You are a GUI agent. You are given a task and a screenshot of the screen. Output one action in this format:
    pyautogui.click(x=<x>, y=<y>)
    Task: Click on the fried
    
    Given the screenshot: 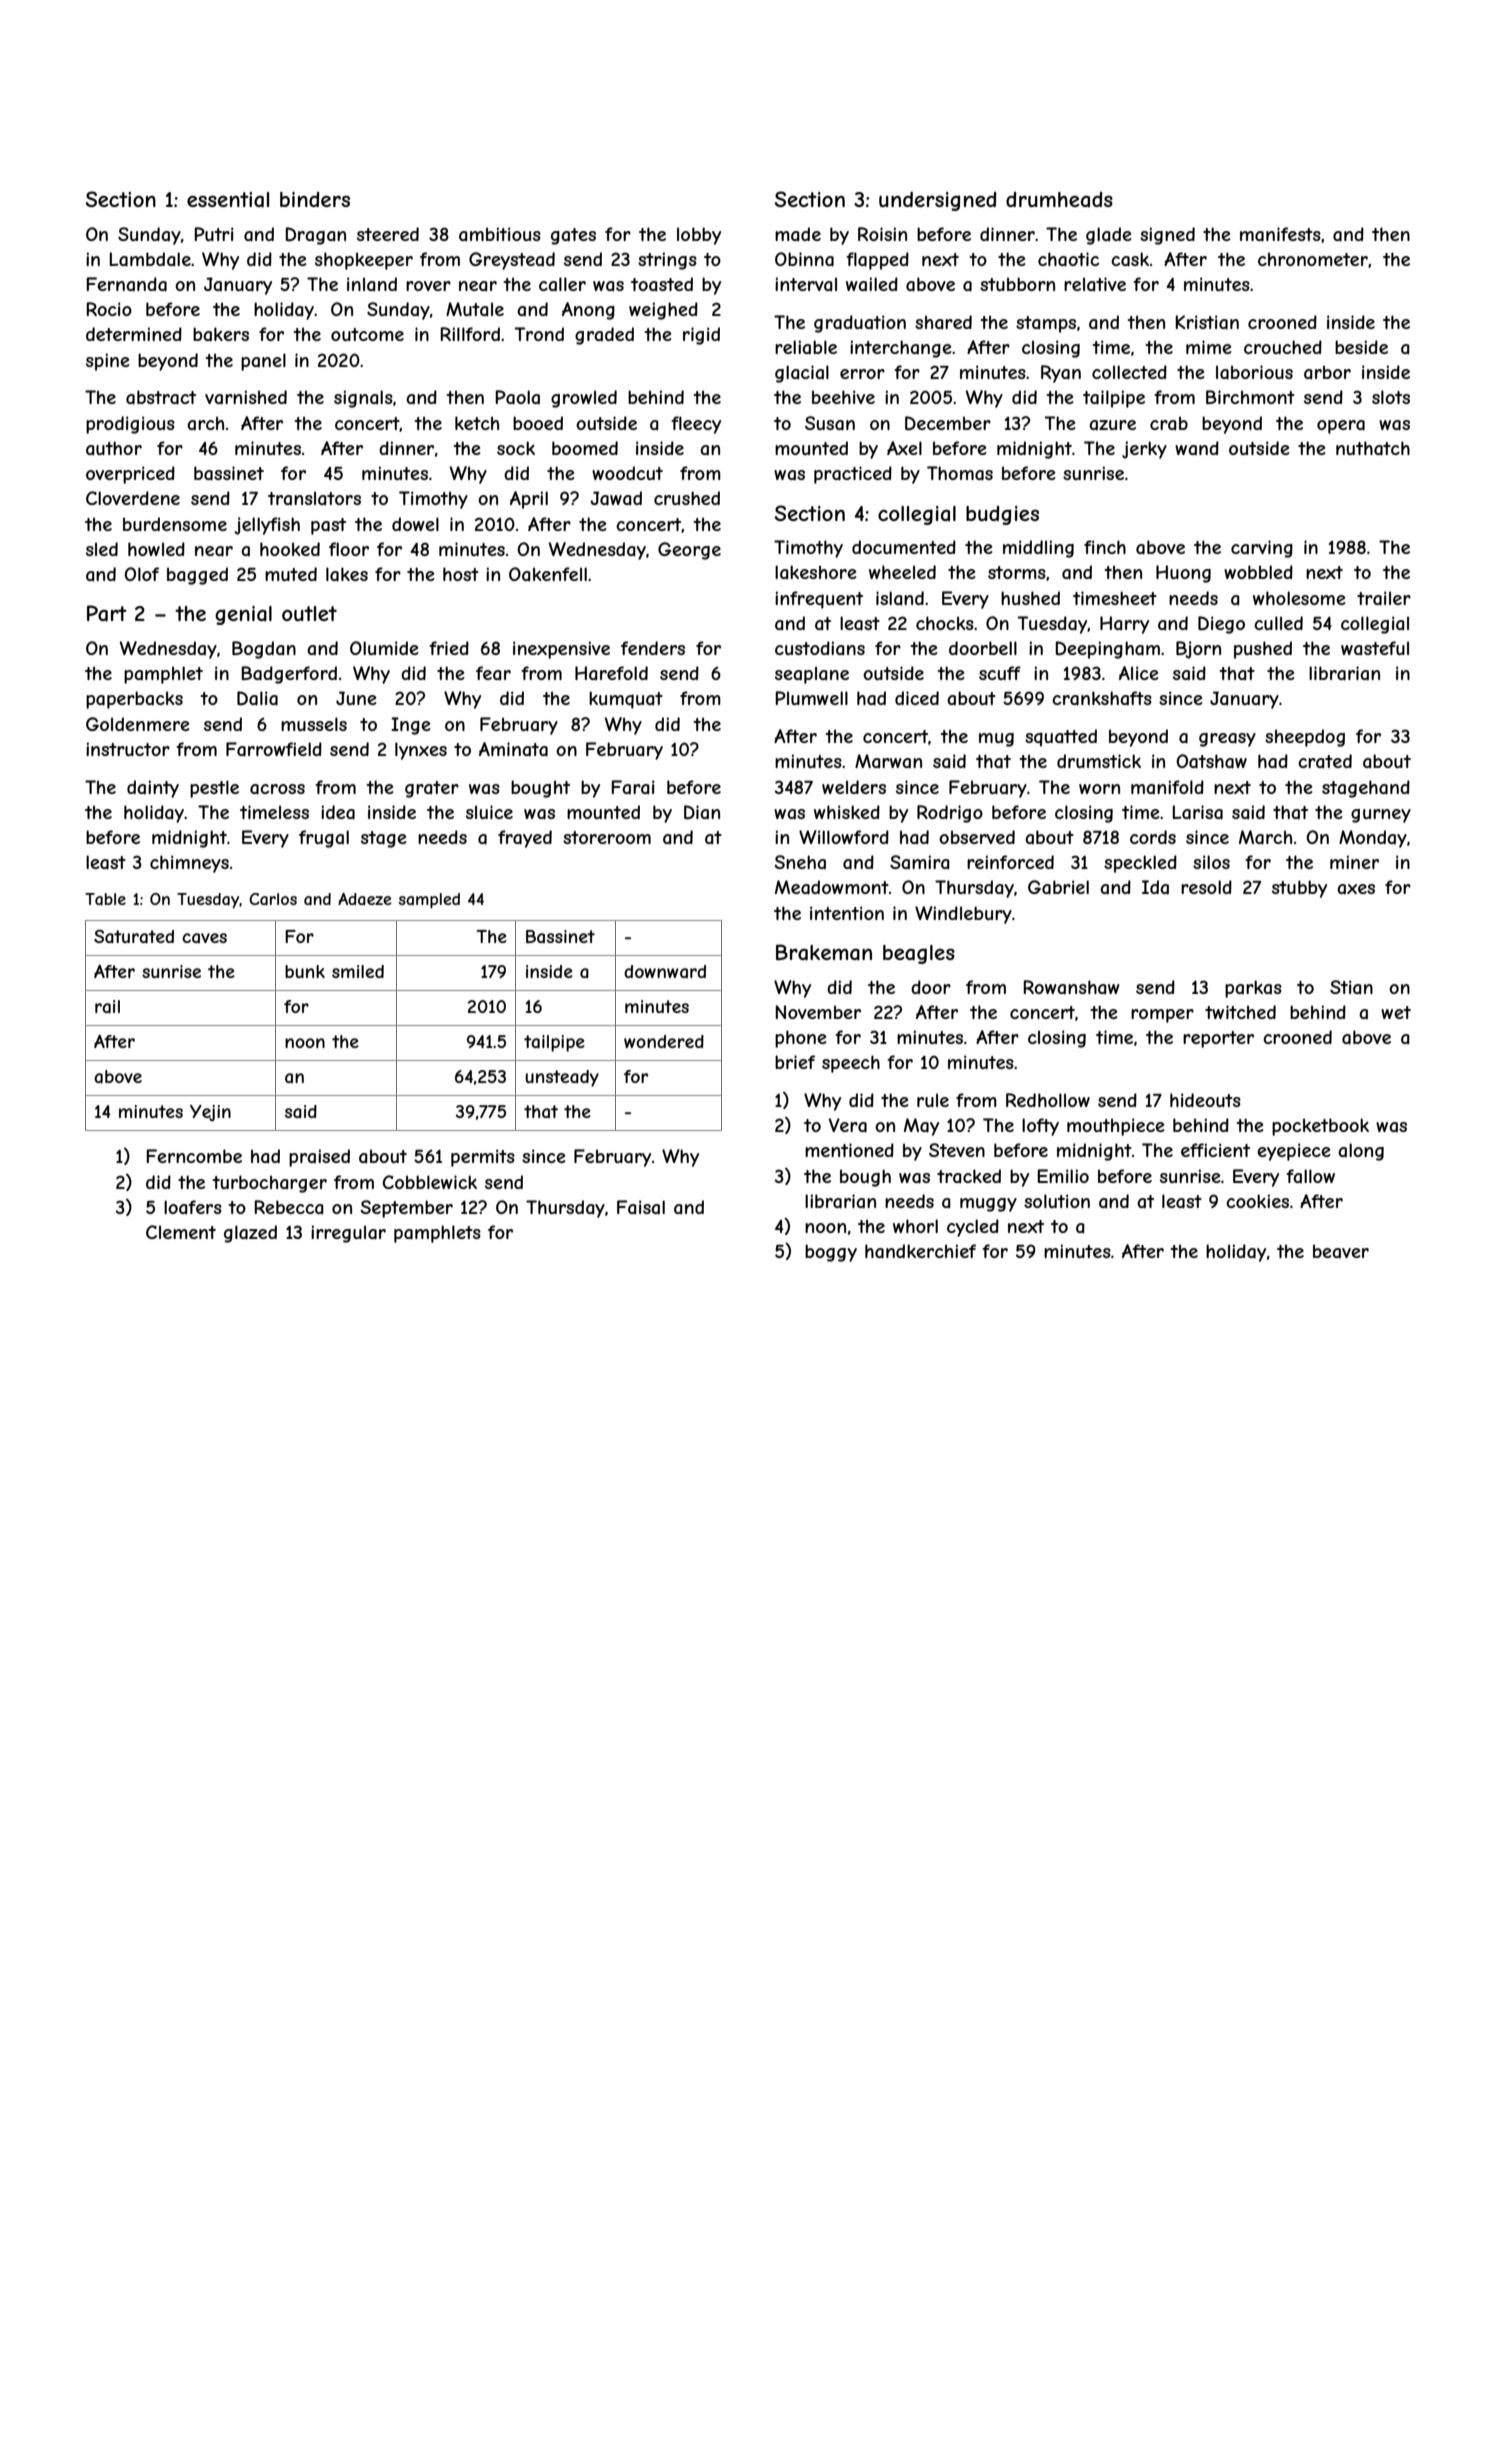 What is the action you would take?
    pyautogui.click(x=449, y=648)
